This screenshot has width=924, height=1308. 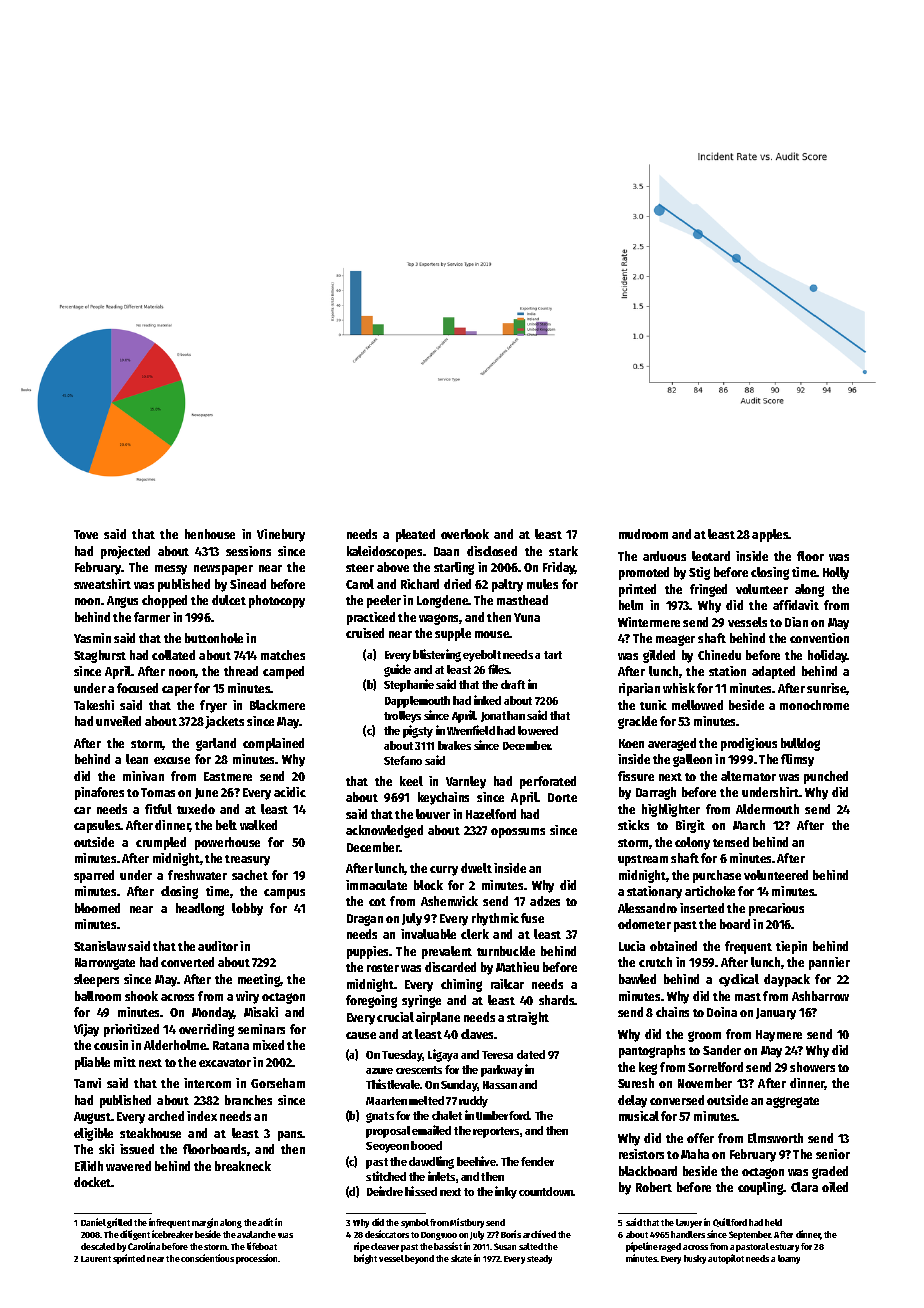 I want to click on skate, so click(x=461, y=1258).
